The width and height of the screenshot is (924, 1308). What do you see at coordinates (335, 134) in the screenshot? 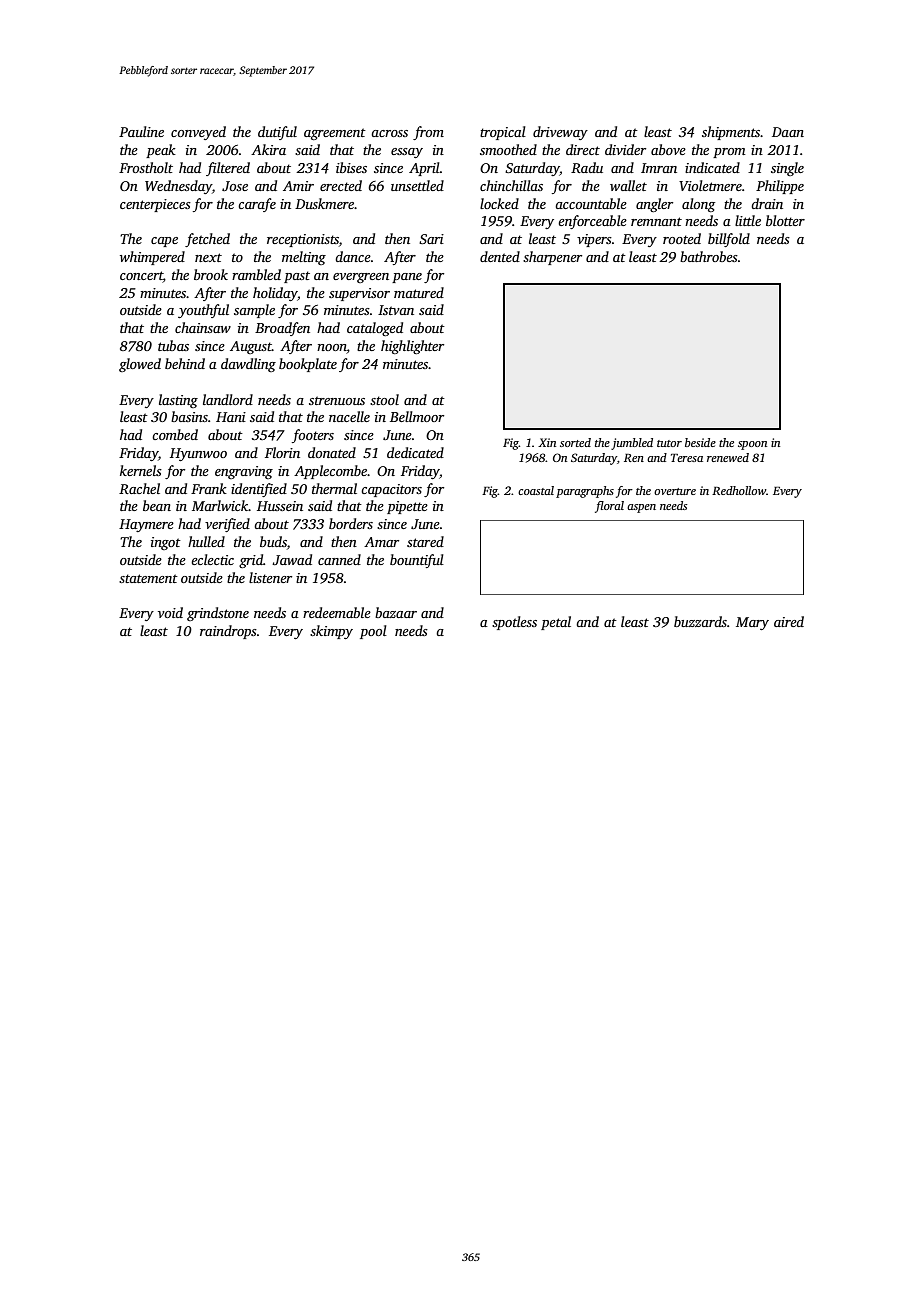
I see `agreement` at bounding box center [335, 134].
